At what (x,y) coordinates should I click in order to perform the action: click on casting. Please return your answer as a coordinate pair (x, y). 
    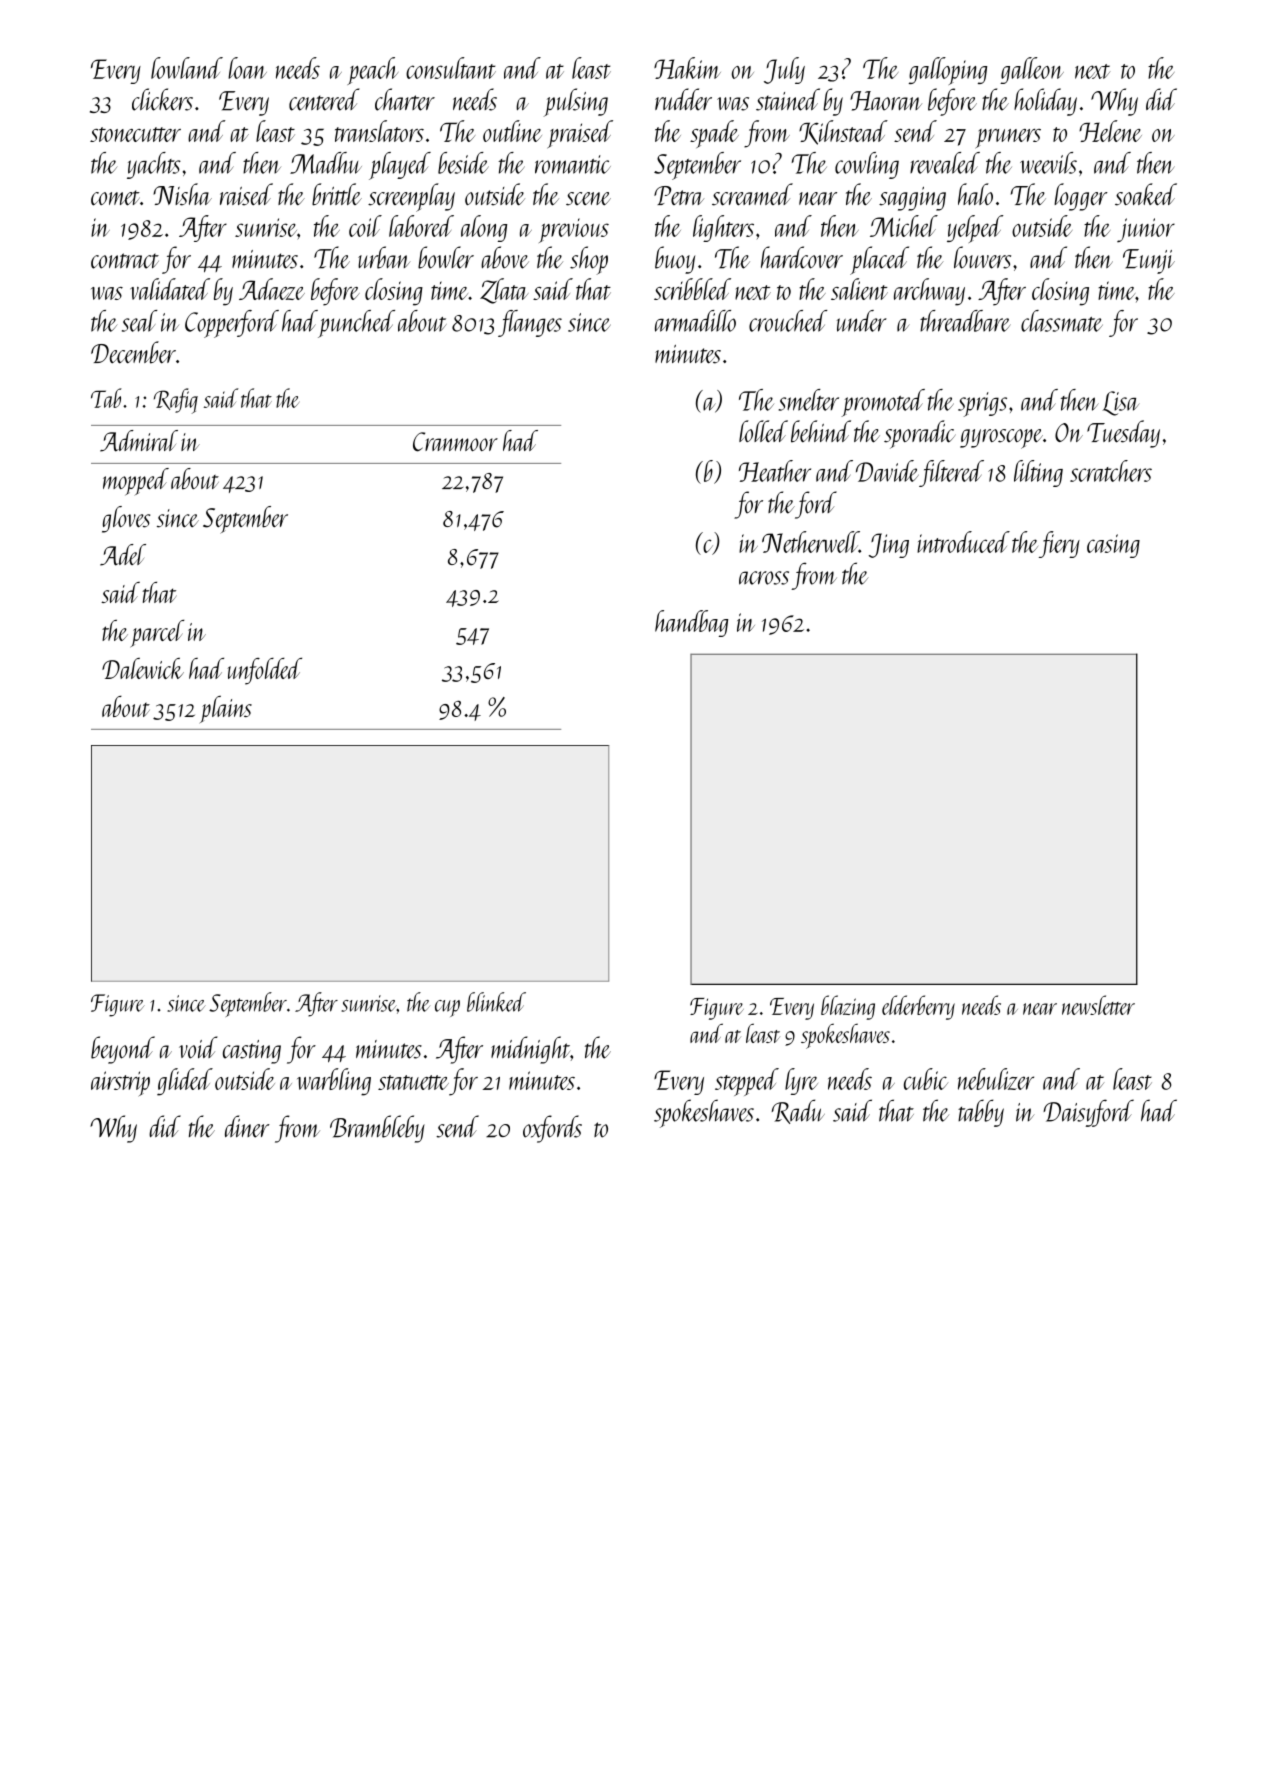
    Looking at the image, I should click on (252, 1052).
